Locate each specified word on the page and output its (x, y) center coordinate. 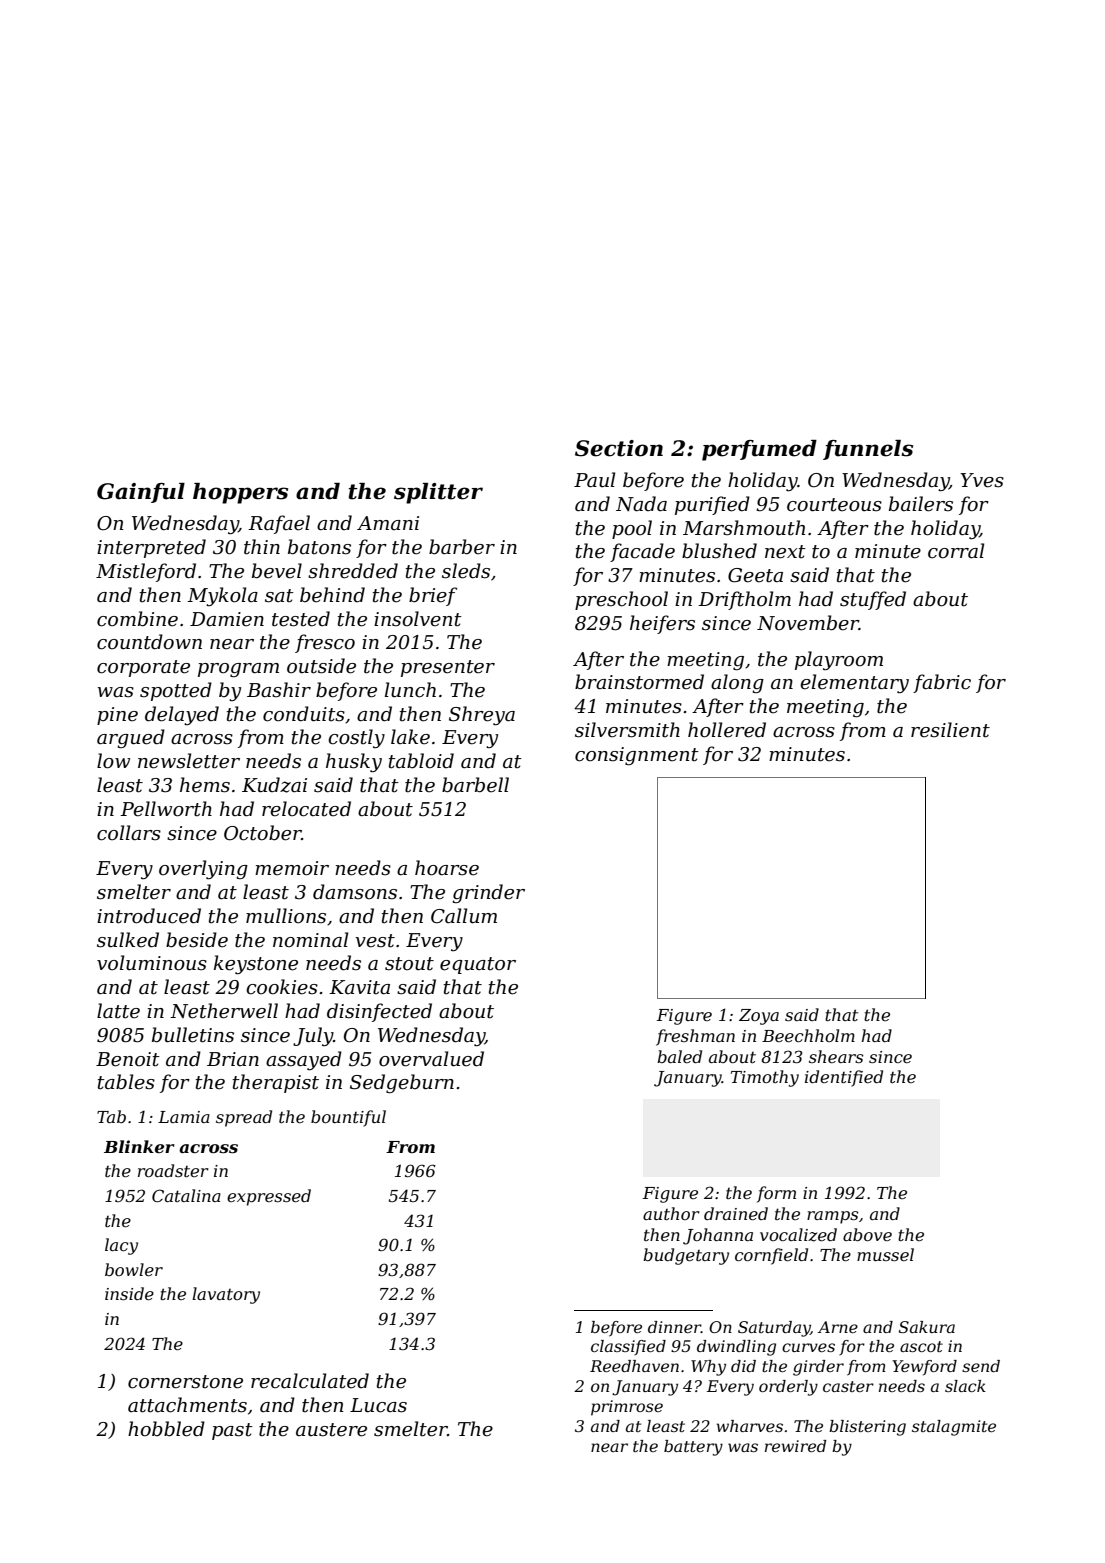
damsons (355, 892)
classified (628, 1347)
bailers (921, 504)
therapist (276, 1083)
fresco (325, 643)
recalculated (310, 1381)
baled (679, 1056)
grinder (489, 893)
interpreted (151, 548)
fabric (942, 683)
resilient (950, 730)
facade (642, 552)
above (867, 1234)
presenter (448, 668)
